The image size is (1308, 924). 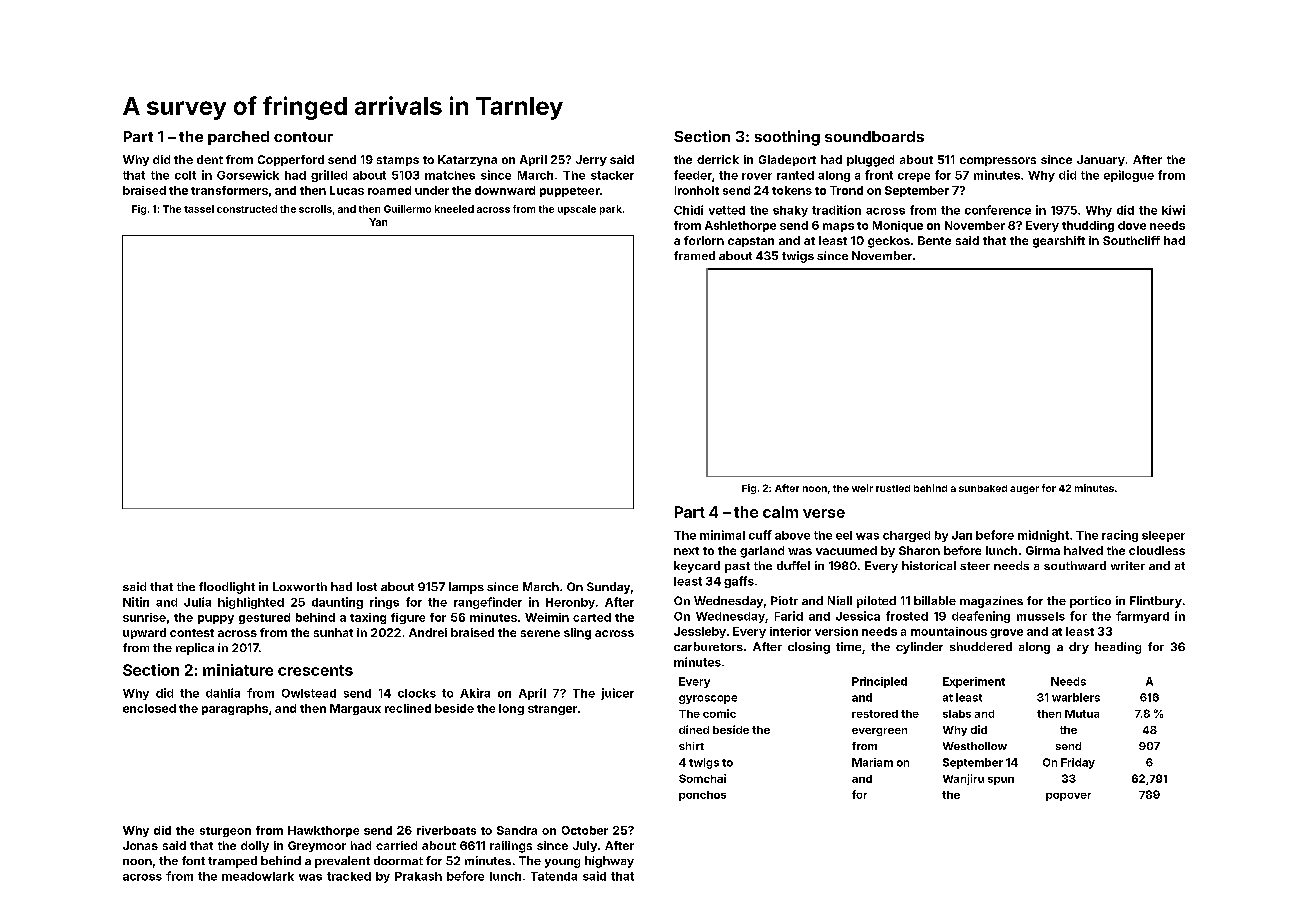 What do you see at coordinates (258, 876) in the screenshot?
I see `meadowlark` at bounding box center [258, 876].
